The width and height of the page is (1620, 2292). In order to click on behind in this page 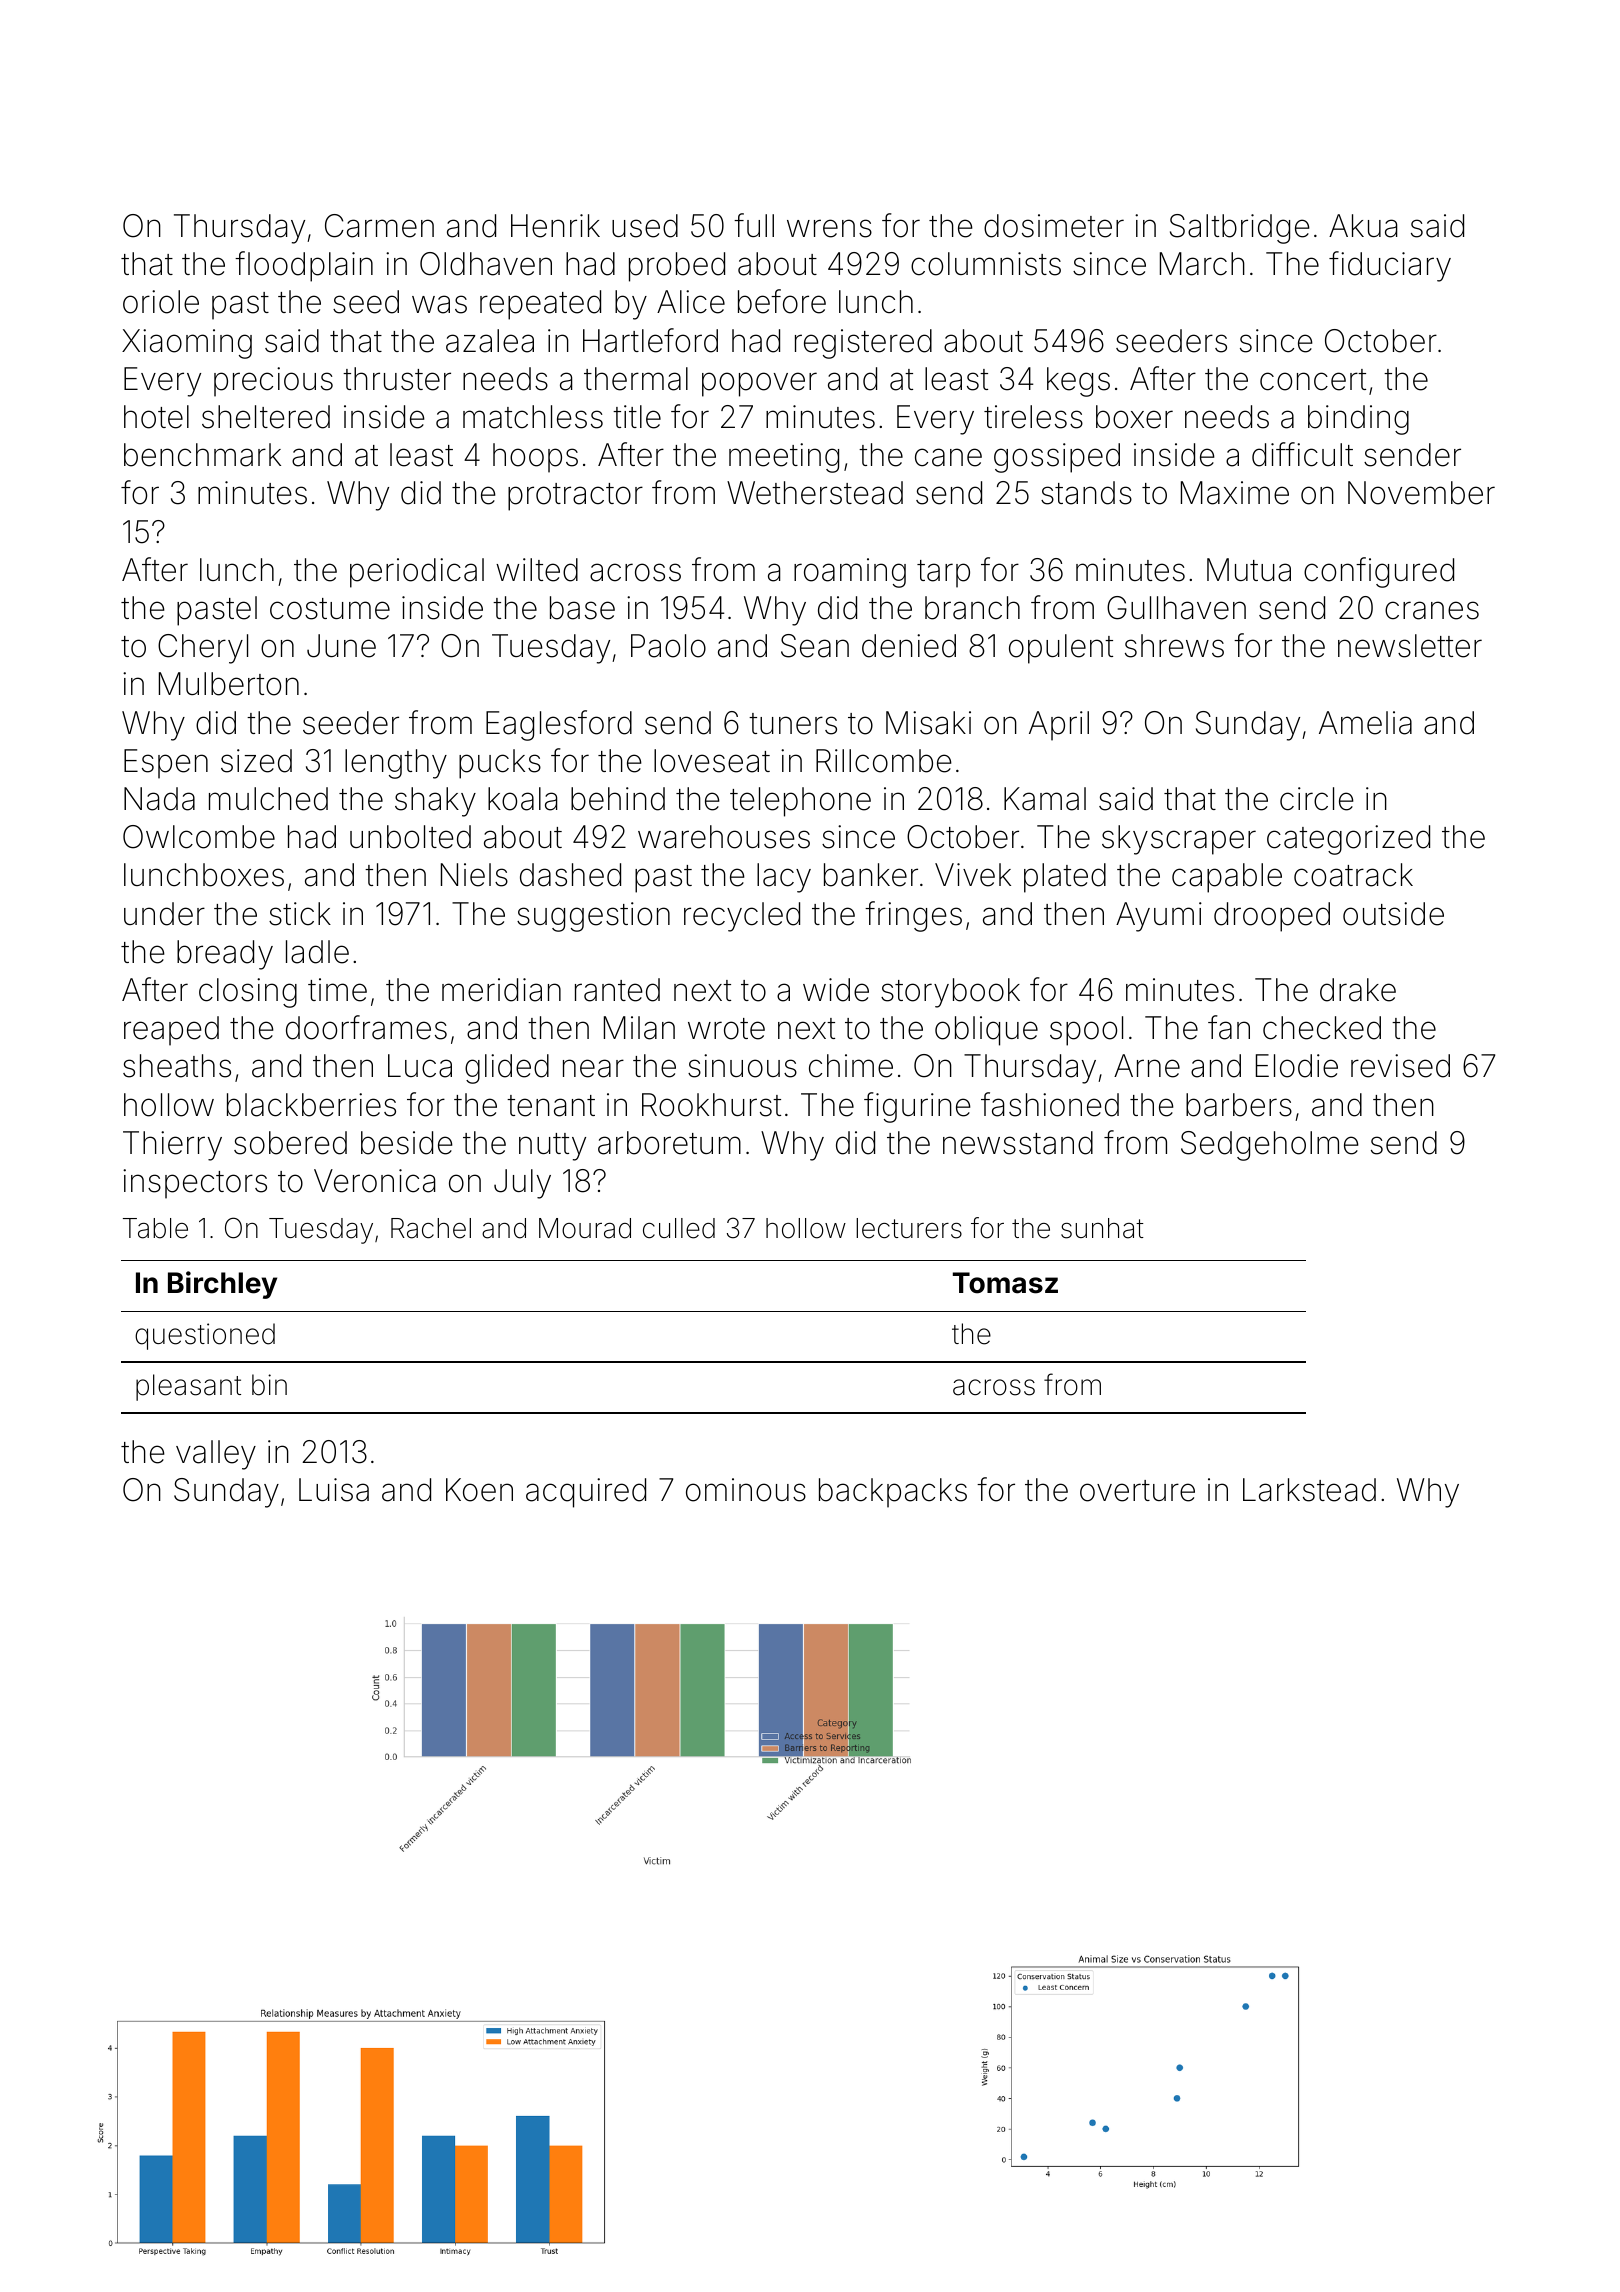, I will do `click(618, 799)`.
